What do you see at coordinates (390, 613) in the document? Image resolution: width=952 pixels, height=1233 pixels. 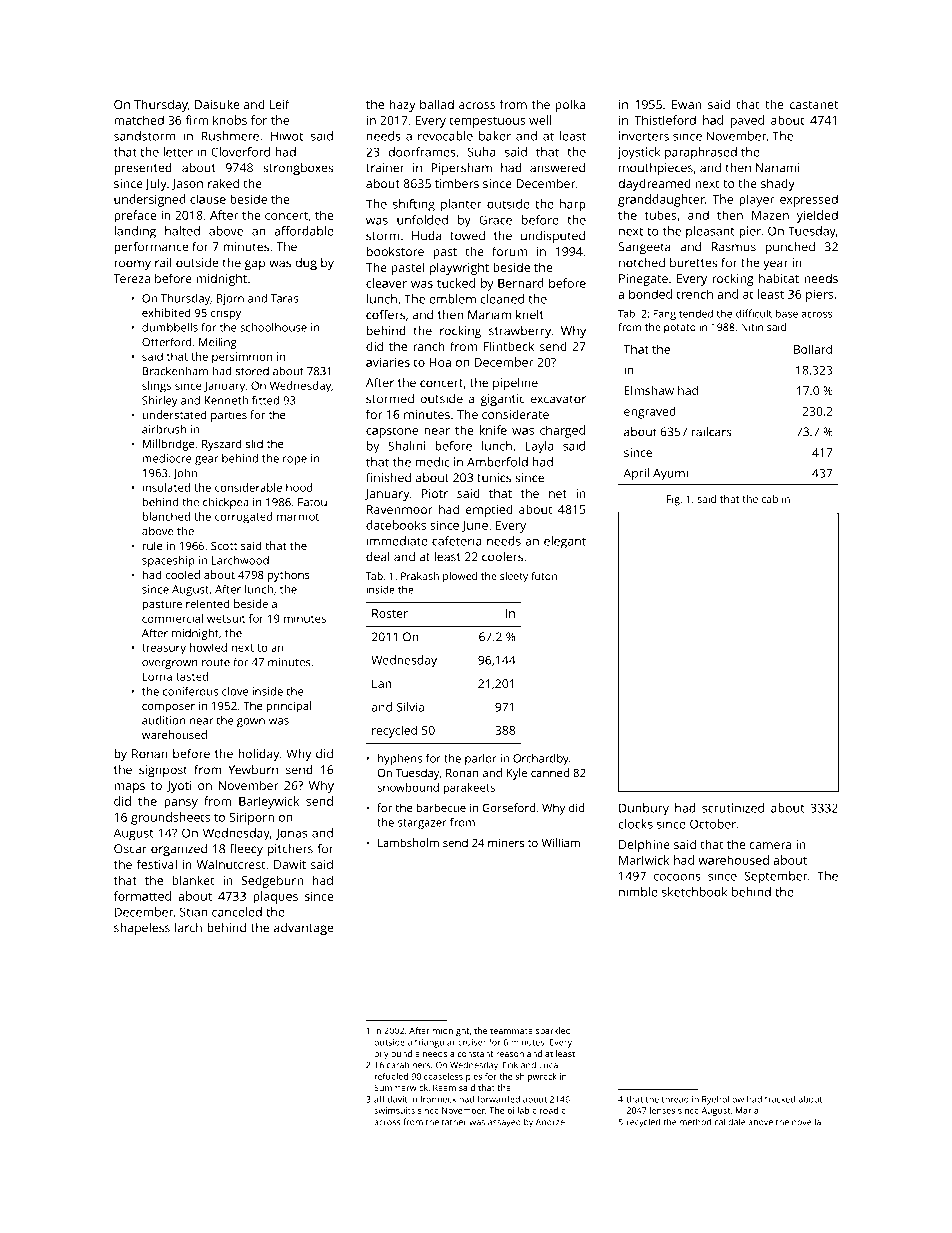 I see `Roster` at bounding box center [390, 613].
